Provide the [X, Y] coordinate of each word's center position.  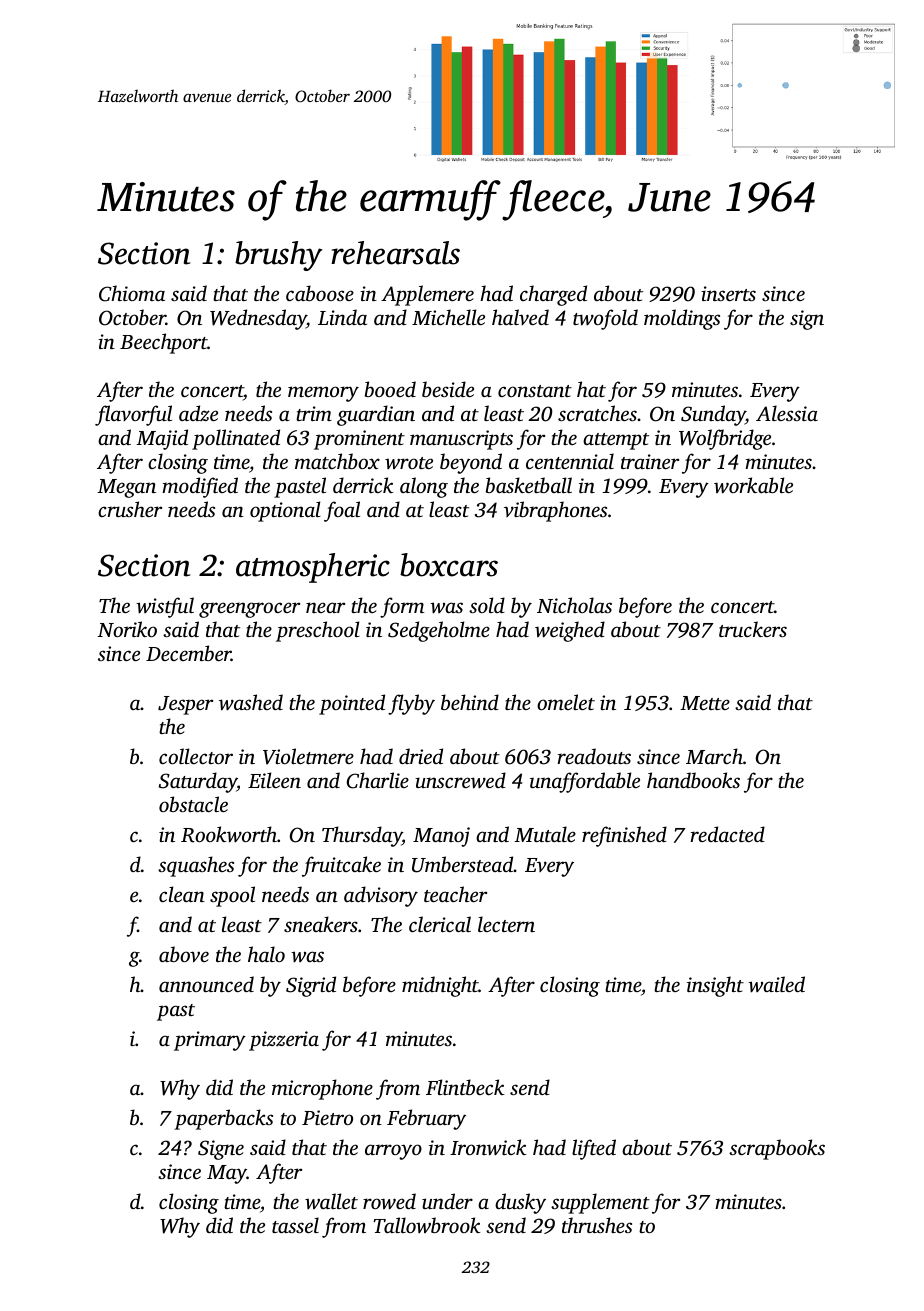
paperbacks [223, 1119]
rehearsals [395, 253]
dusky [520, 1203]
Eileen [274, 780]
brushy [278, 256]
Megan [126, 488]
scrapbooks [777, 1149]
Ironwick [488, 1147]
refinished [624, 836]
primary [210, 1041]
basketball [529, 485]
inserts [728, 293]
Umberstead [463, 864]
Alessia [787, 413]
